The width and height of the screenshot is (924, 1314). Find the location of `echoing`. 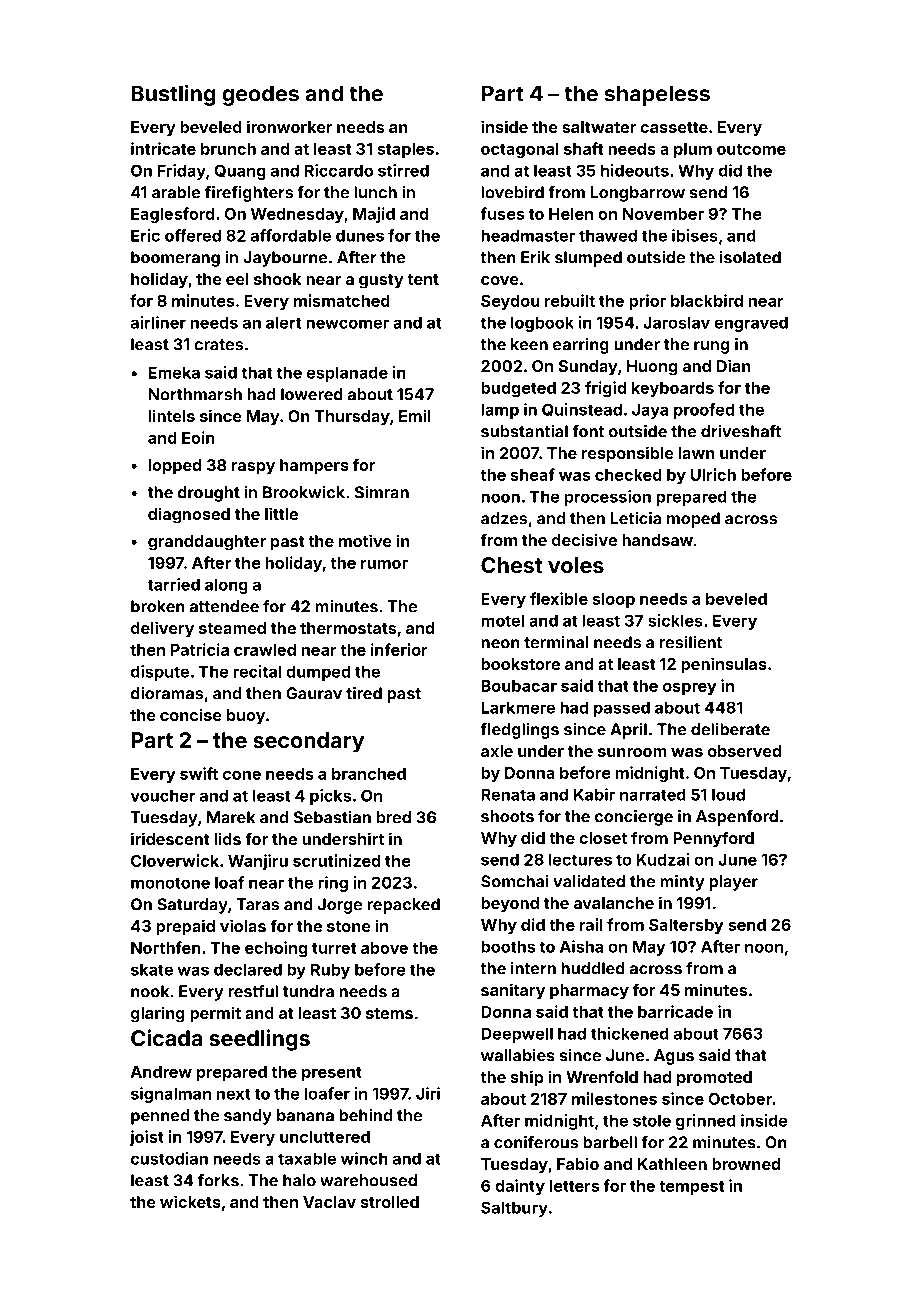

echoing is located at coordinates (276, 949).
